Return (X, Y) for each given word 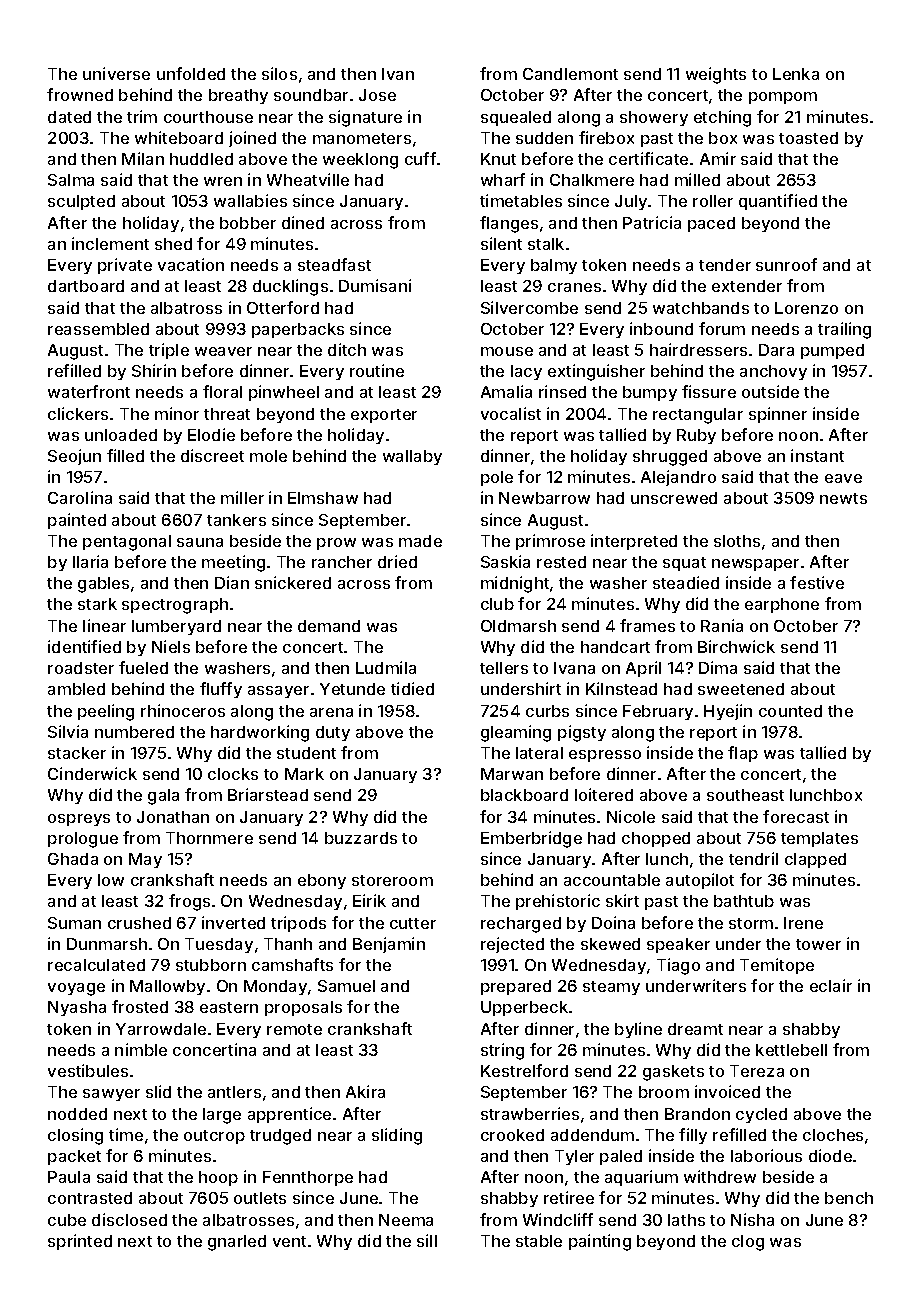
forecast (796, 816)
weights (716, 75)
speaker (678, 945)
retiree (569, 1197)
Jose (377, 95)
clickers (78, 413)
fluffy (221, 690)
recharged (521, 925)
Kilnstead (621, 688)
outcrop (214, 1137)
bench (849, 1198)
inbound (661, 328)
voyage (76, 989)
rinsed (562, 391)
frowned (80, 94)
